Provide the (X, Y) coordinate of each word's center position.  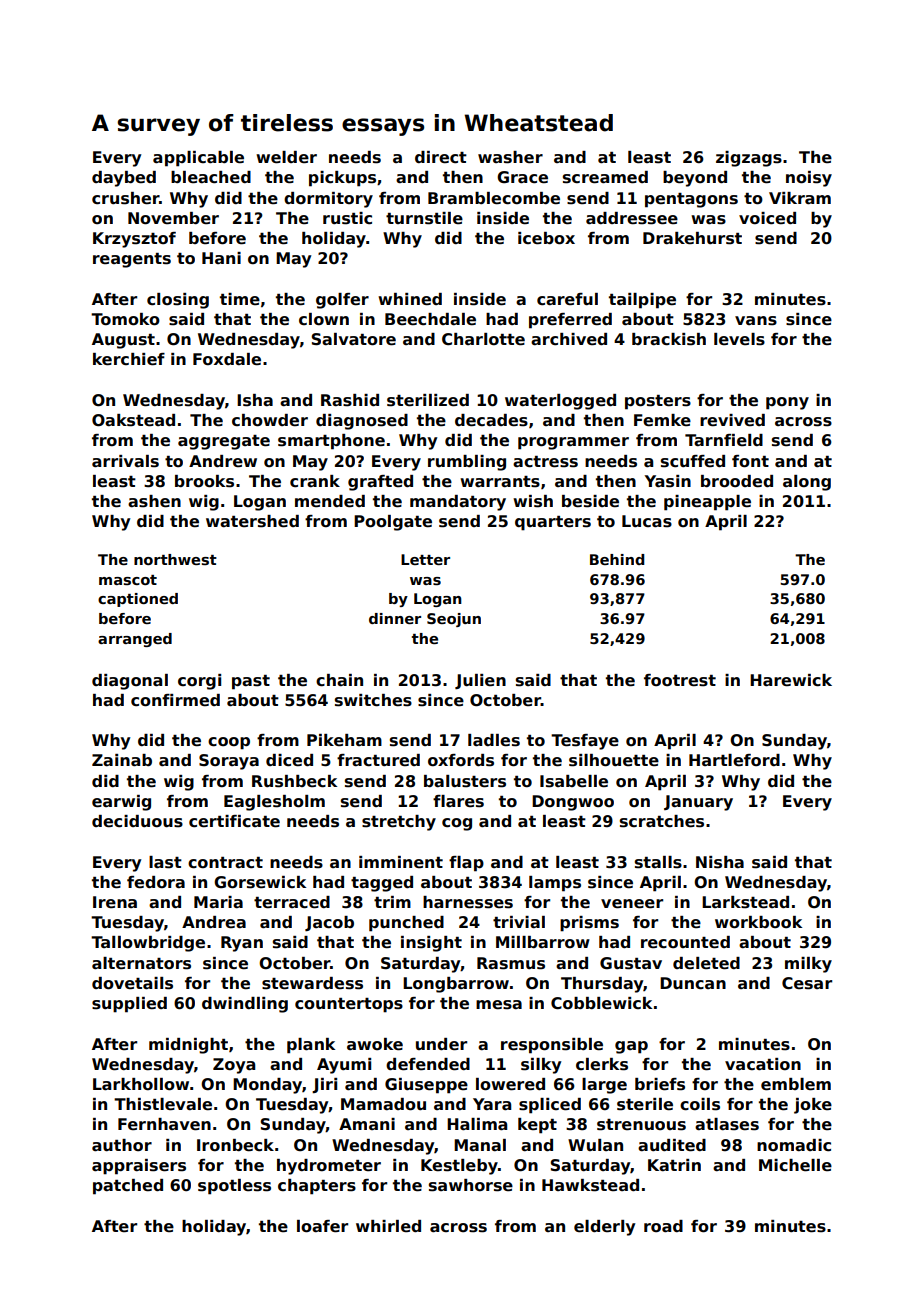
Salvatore (353, 339)
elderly (604, 1228)
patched (128, 1187)
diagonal (130, 682)
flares (458, 801)
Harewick (791, 680)
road (663, 1226)
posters (658, 402)
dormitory (328, 200)
